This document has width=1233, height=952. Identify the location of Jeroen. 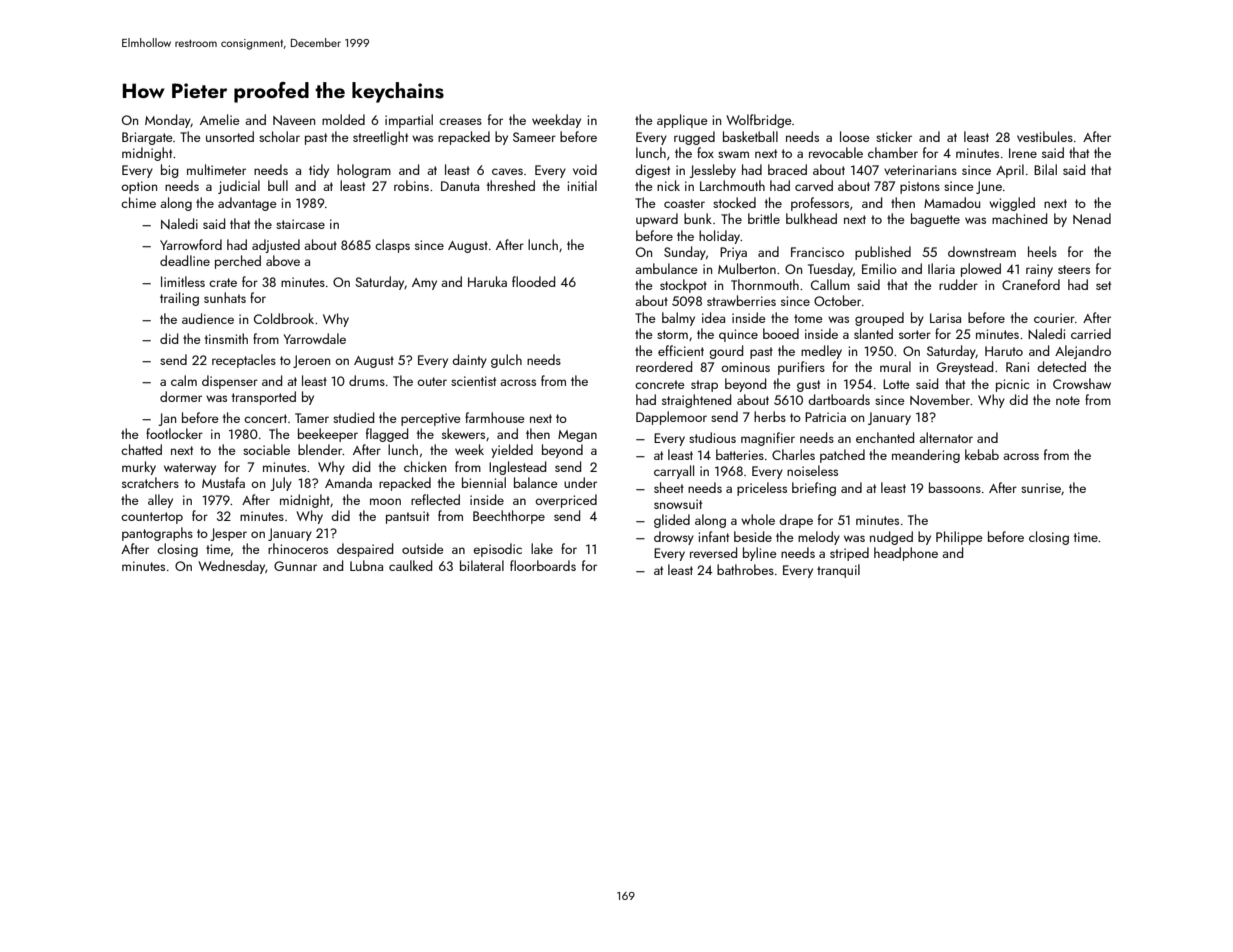
(311, 361).
